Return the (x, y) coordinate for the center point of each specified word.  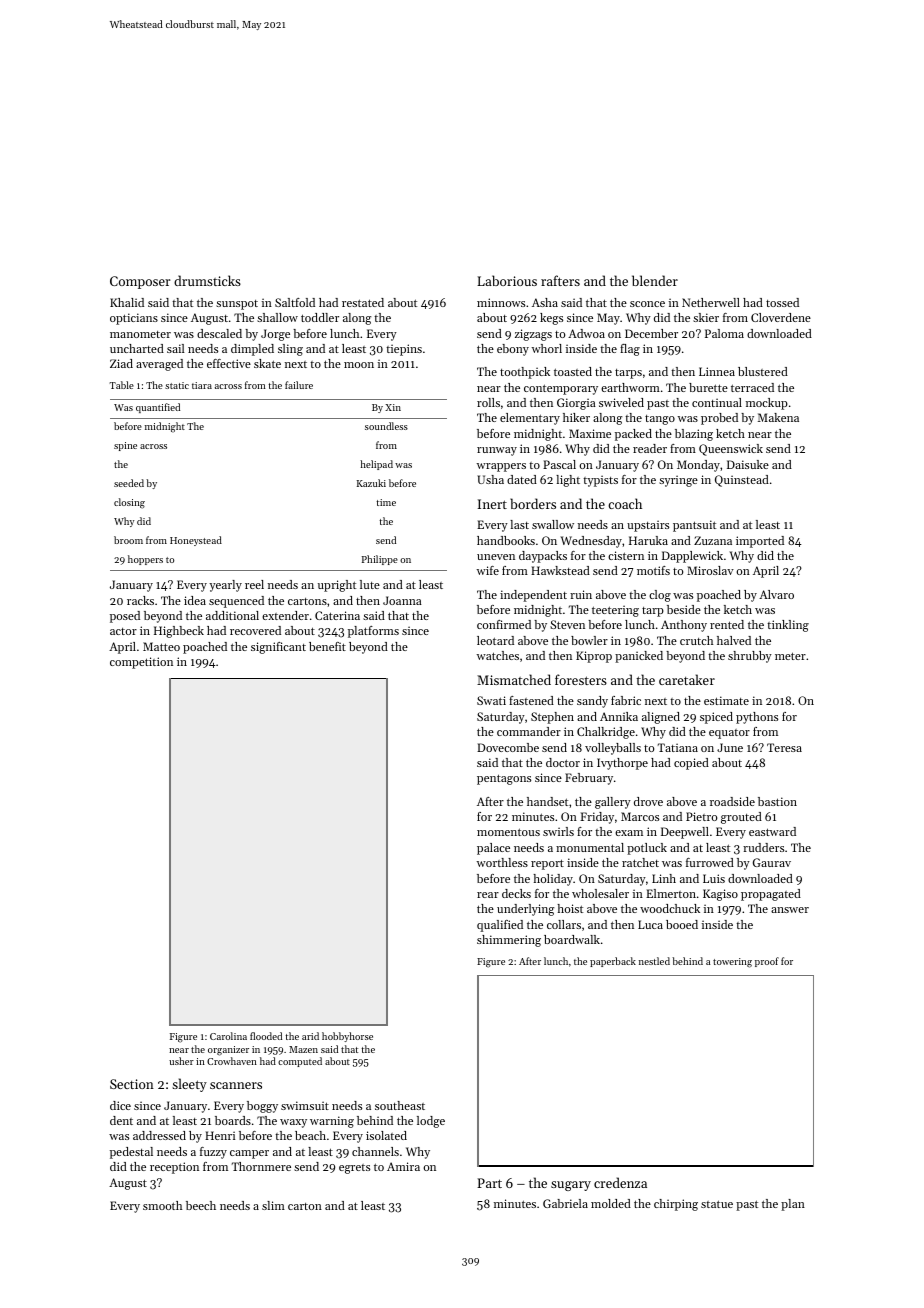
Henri (220, 1135)
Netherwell (711, 302)
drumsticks (207, 280)
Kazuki (371, 483)
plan (793, 1205)
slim (273, 1205)
